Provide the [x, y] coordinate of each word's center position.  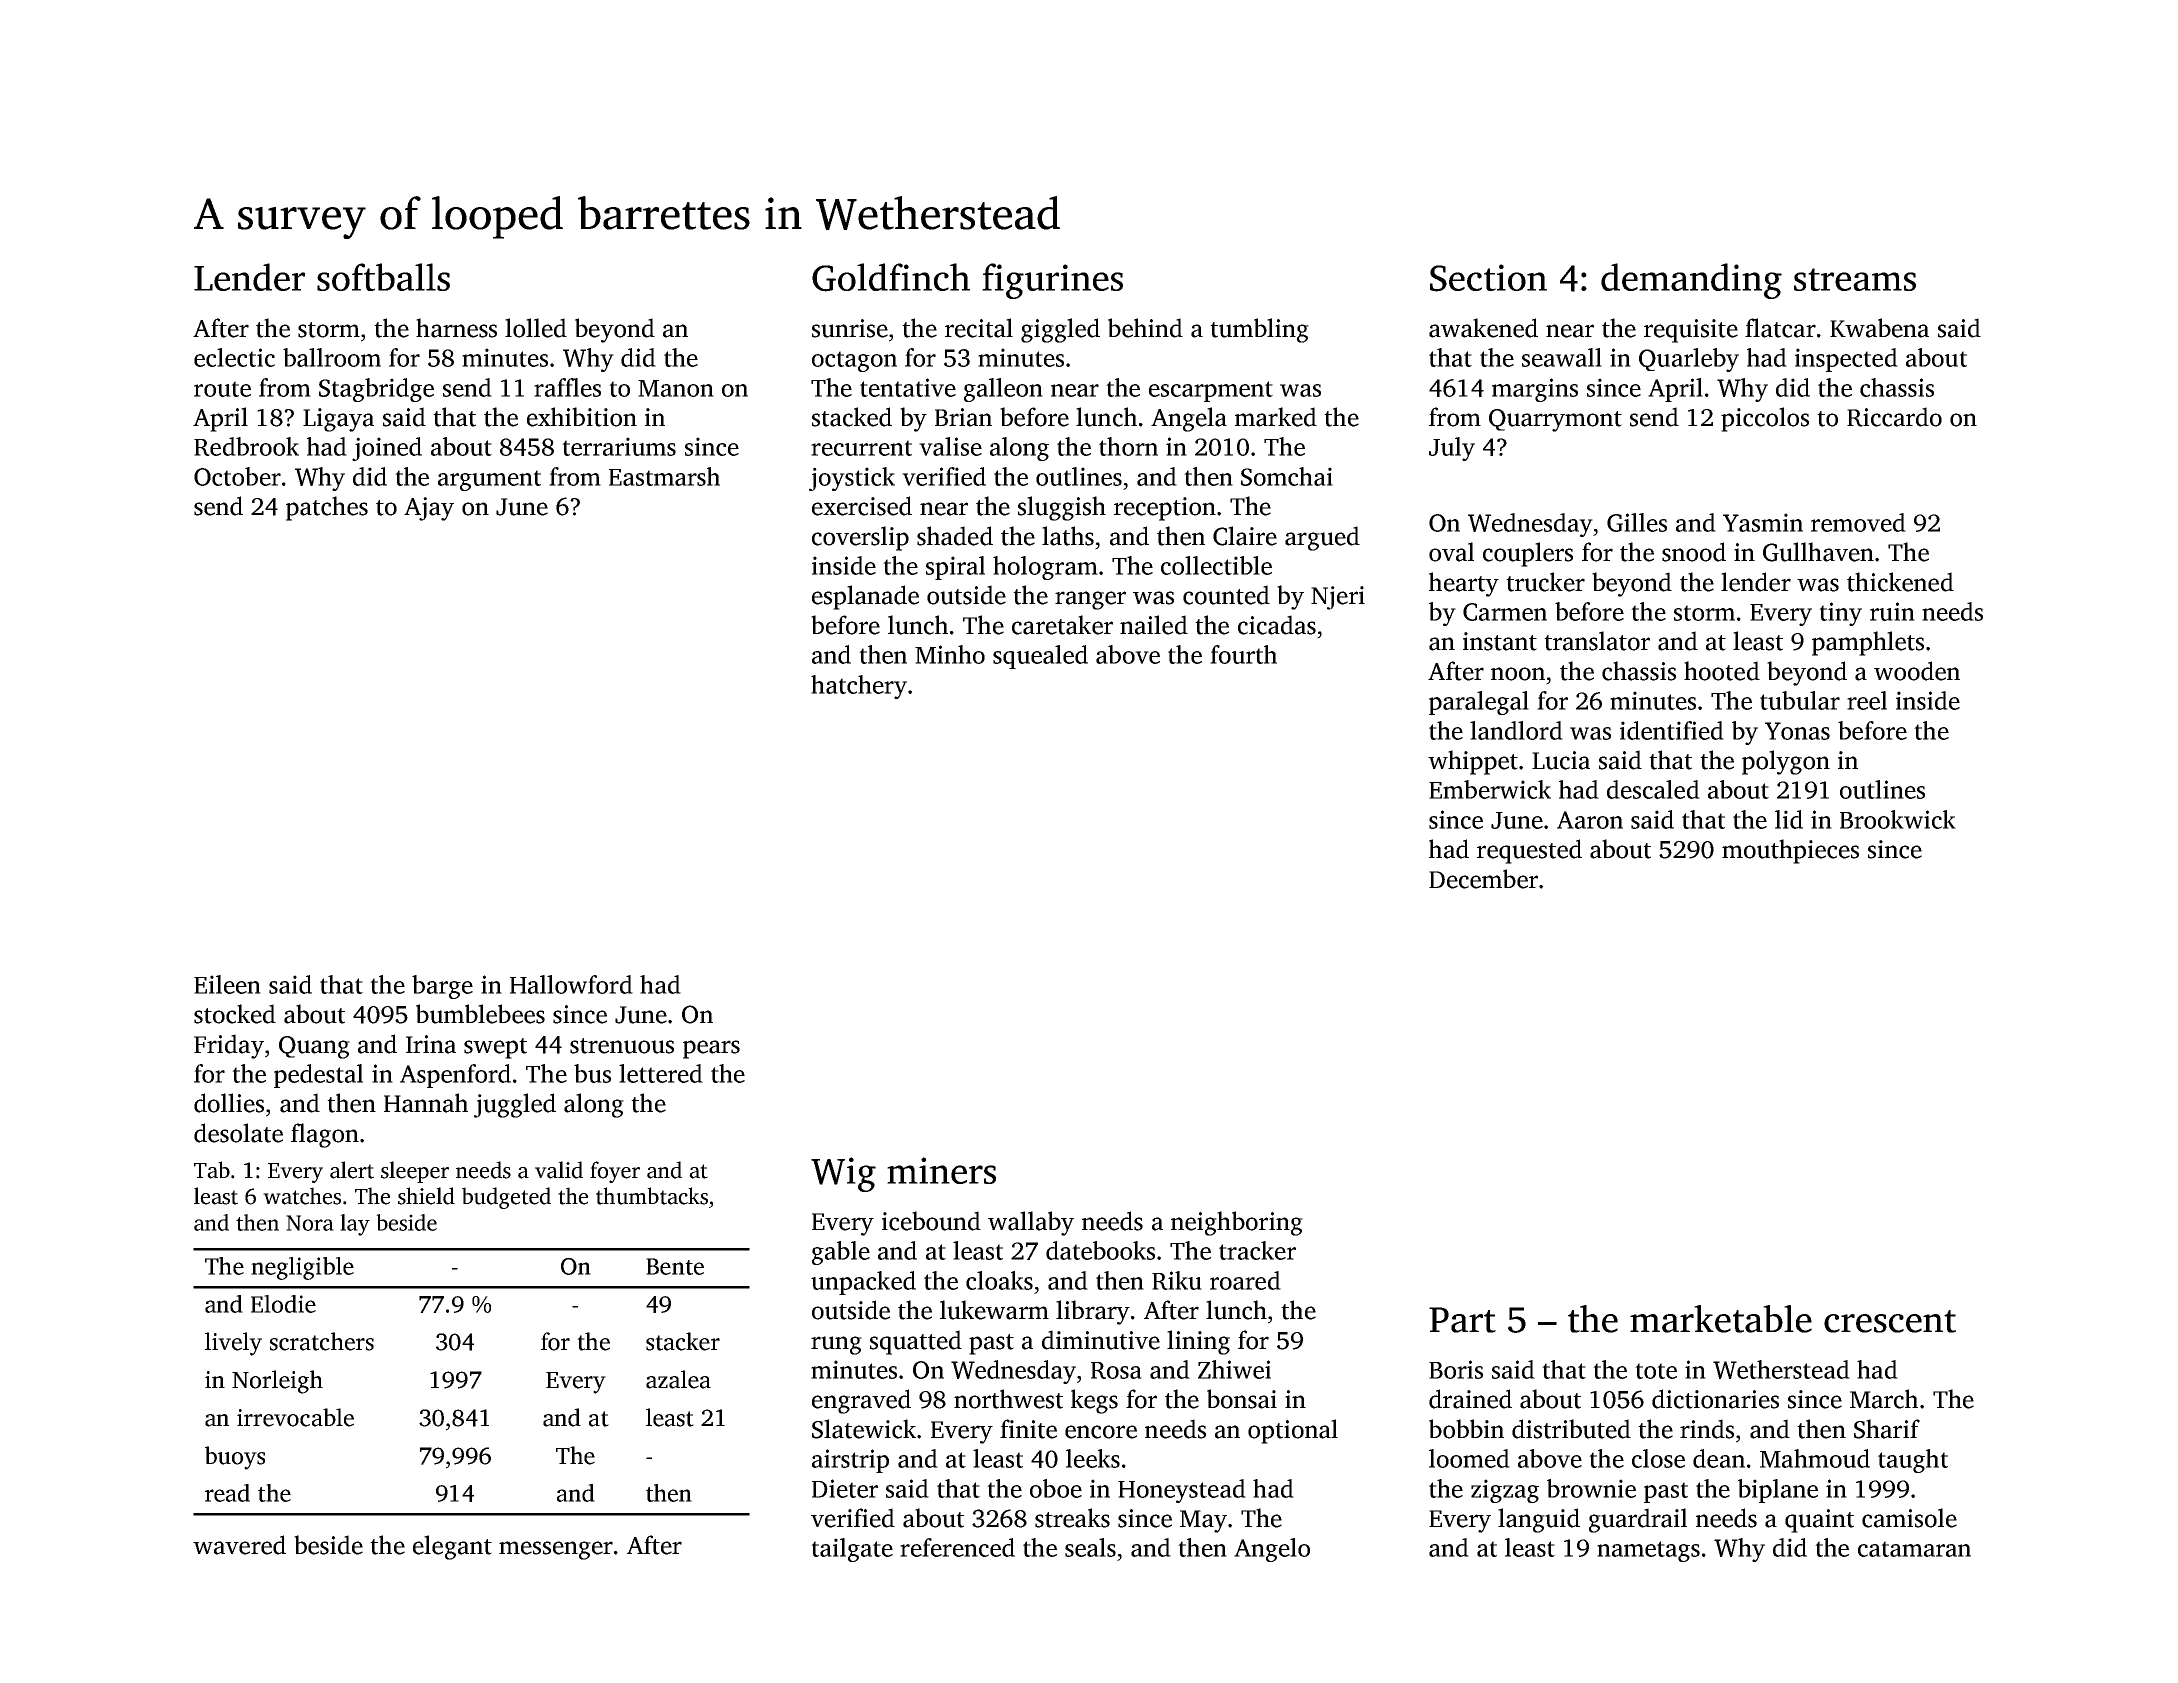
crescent [1890, 1321]
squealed [1040, 657]
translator [1597, 641]
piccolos [1765, 419]
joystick [852, 479]
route [222, 389]
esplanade [865, 597]
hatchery [859, 687]
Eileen [227, 984]
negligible [302, 1268]
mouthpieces [1790, 851]
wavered [239, 1545]
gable [841, 1253]
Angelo [1272, 1550]
